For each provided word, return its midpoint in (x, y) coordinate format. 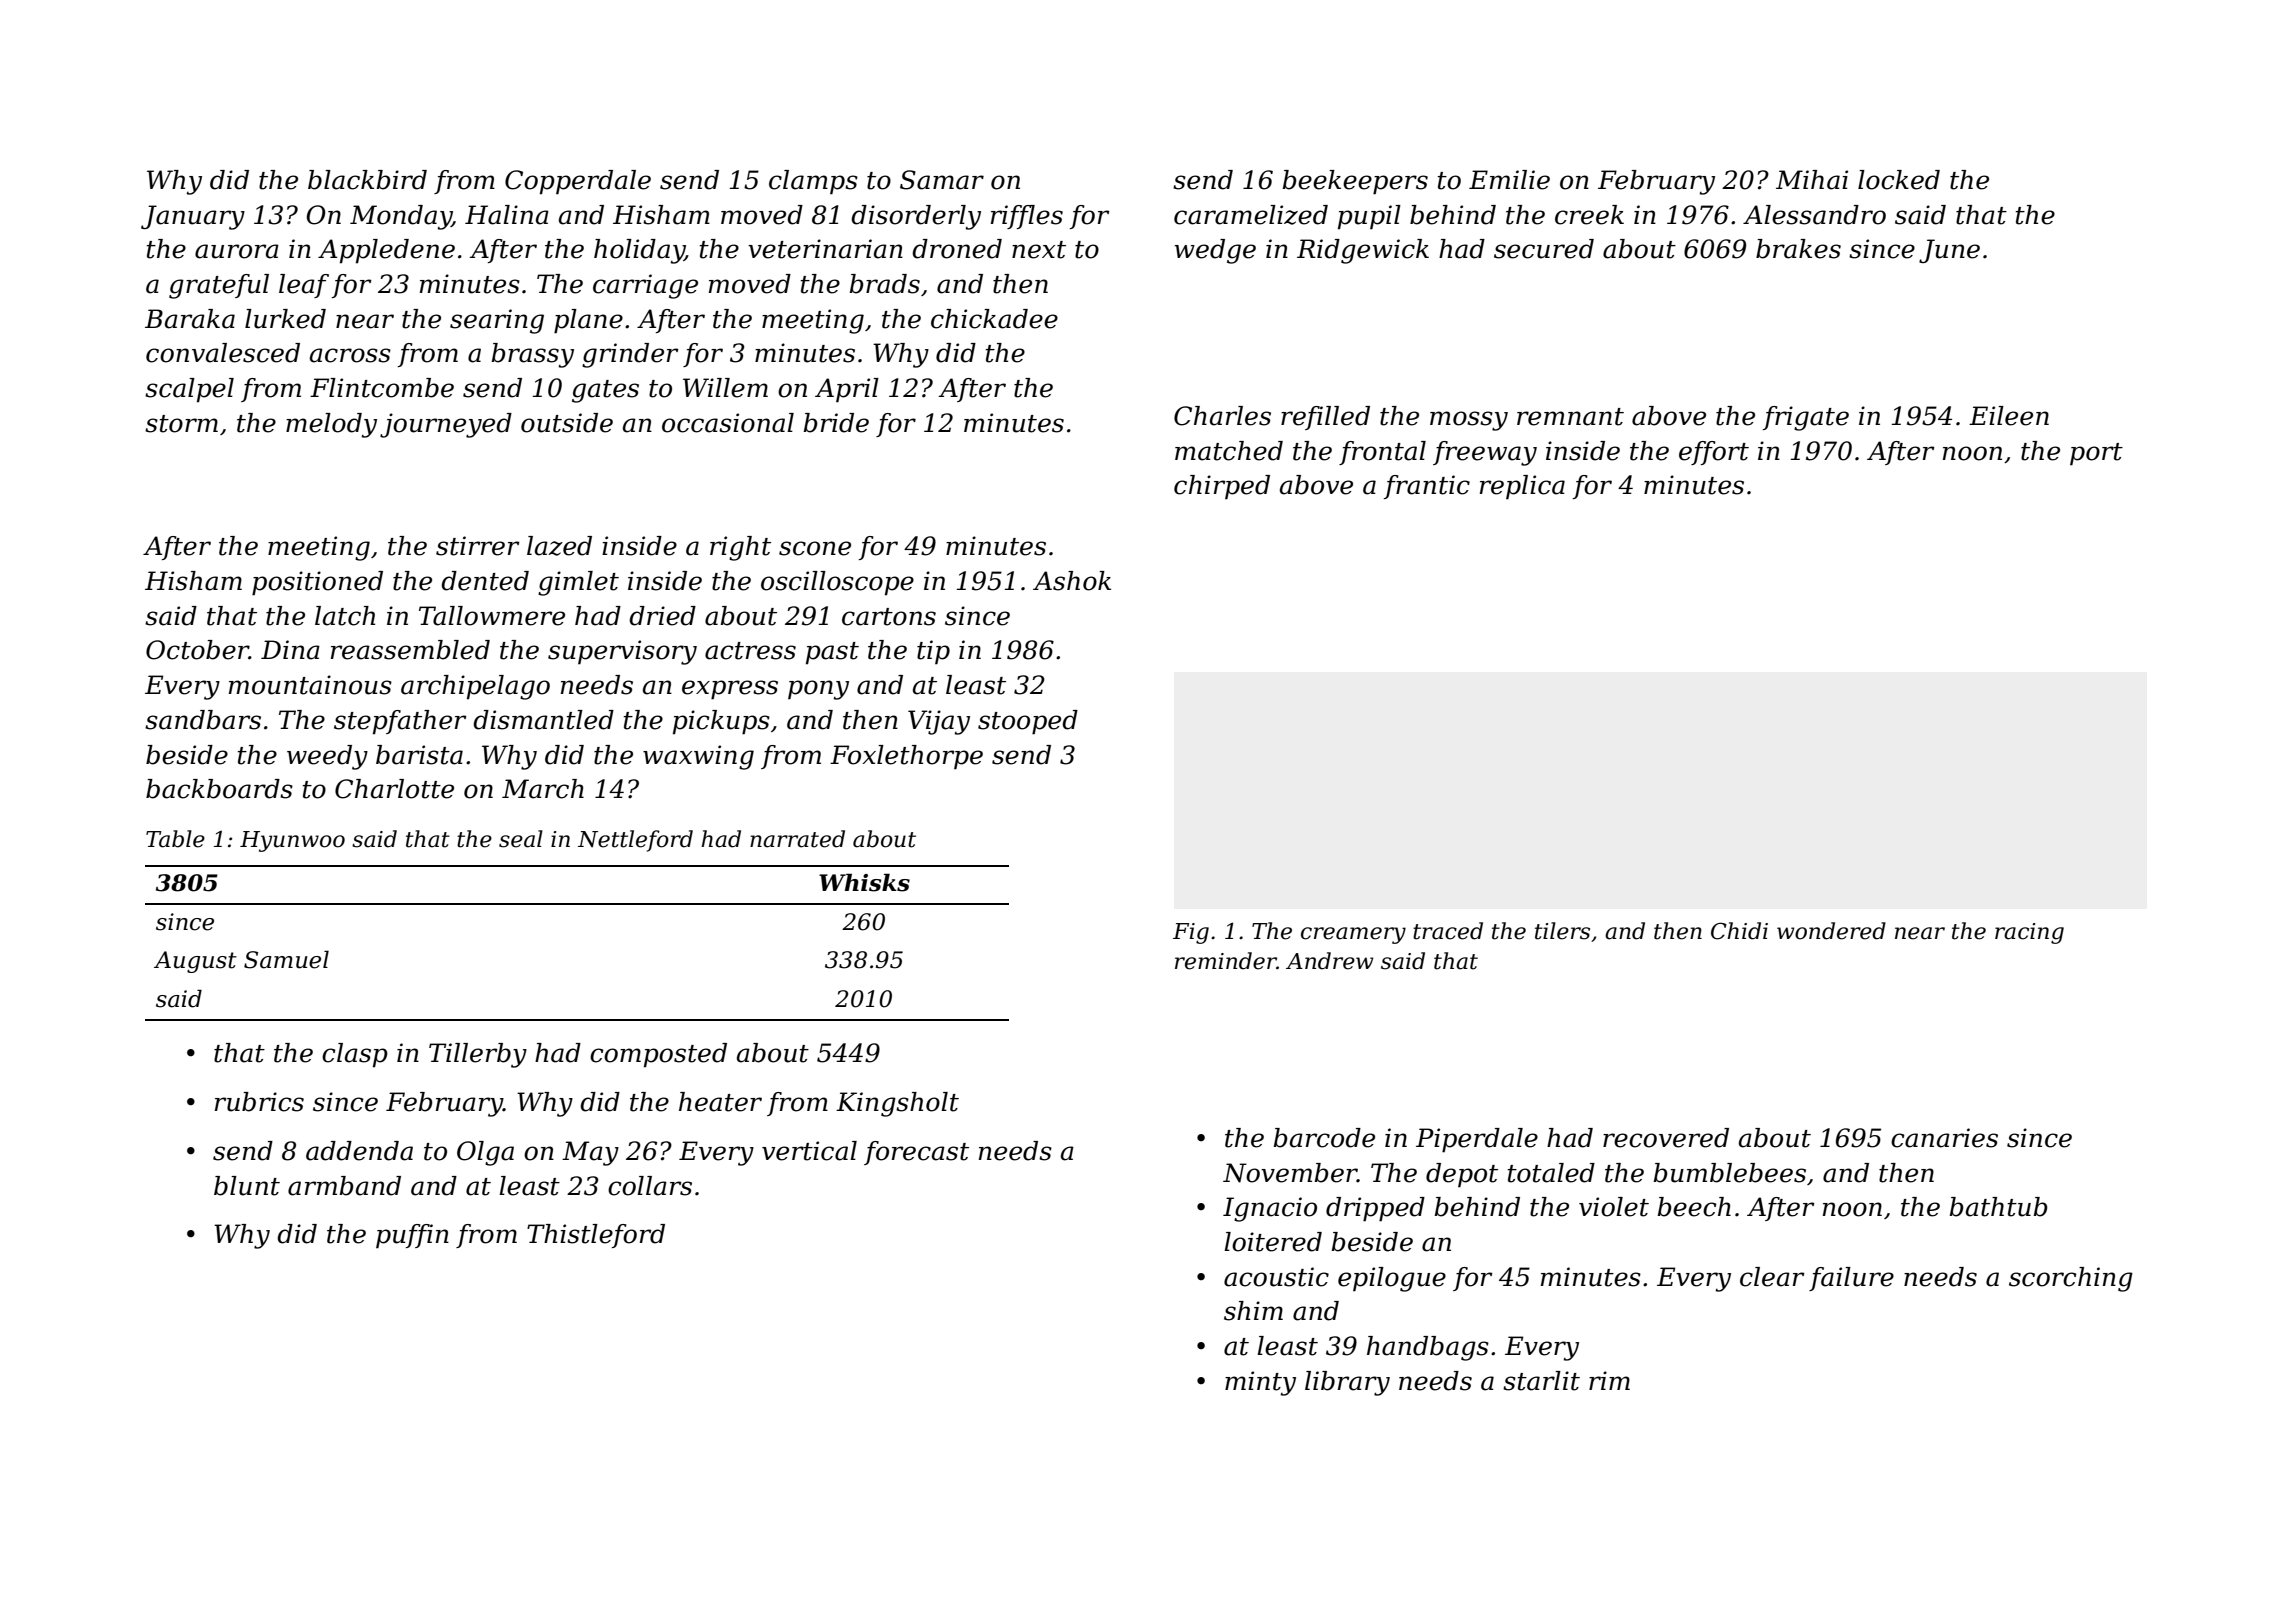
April (847, 390)
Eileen (2009, 416)
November (1290, 1173)
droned (957, 249)
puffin (412, 1236)
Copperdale (578, 182)
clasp (355, 1055)
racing (2029, 933)
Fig (1191, 933)
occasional (728, 423)
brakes (1798, 249)
